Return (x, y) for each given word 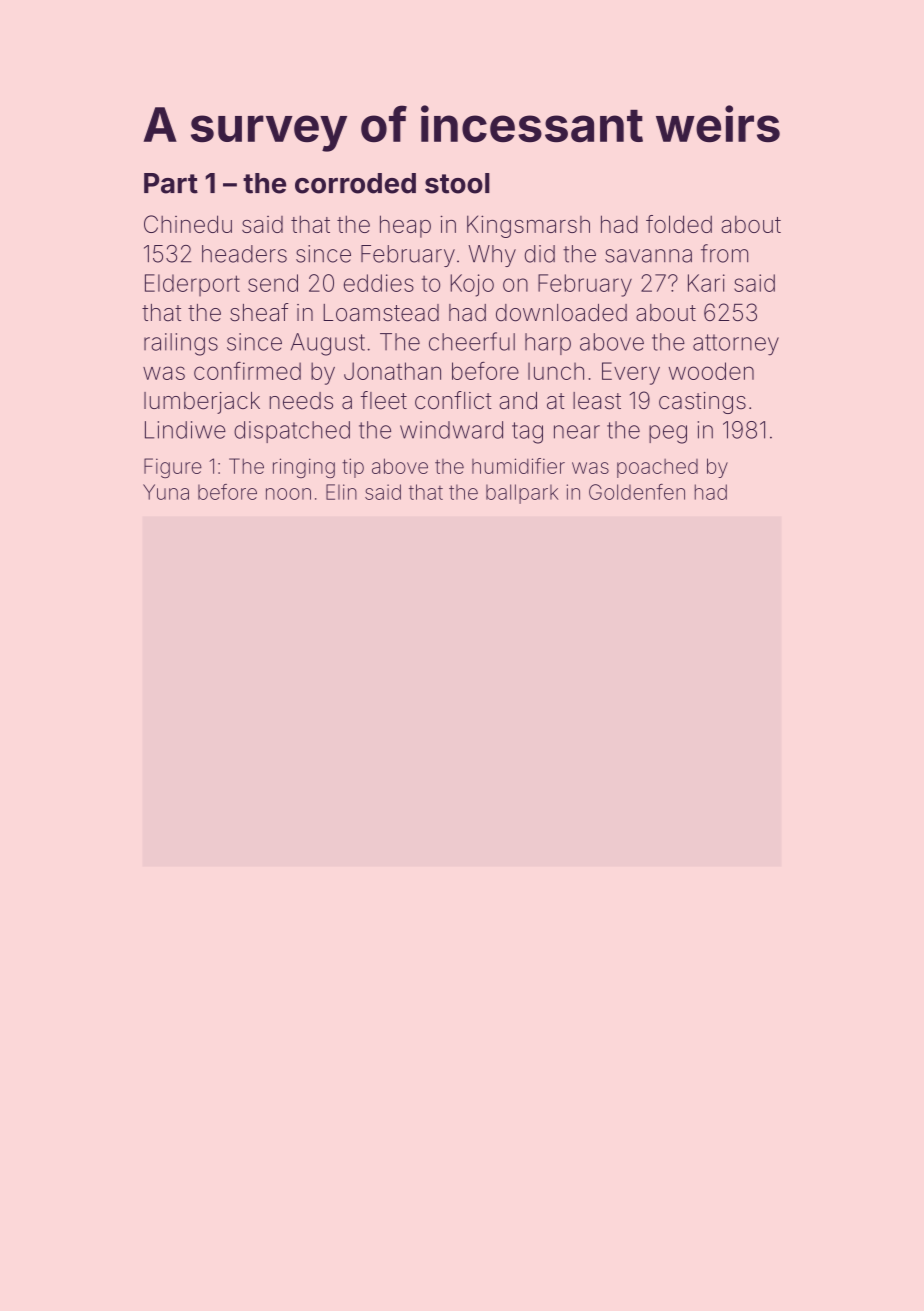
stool (457, 183)
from (724, 253)
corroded (355, 183)
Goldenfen (637, 492)
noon (288, 494)
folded (679, 224)
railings (181, 344)
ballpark (522, 494)
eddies (379, 283)
